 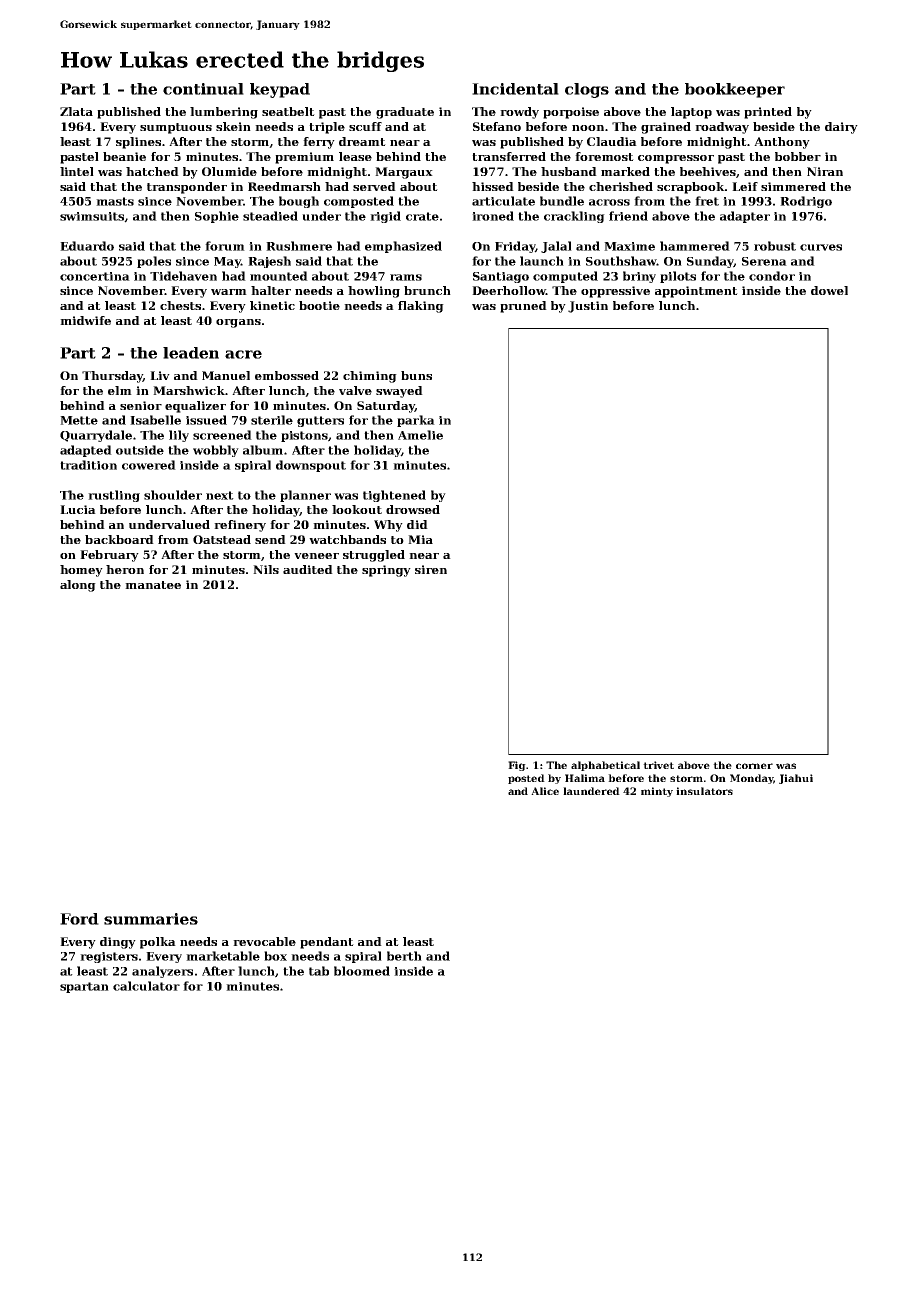 I want to click on alphabetical, so click(x=605, y=766).
